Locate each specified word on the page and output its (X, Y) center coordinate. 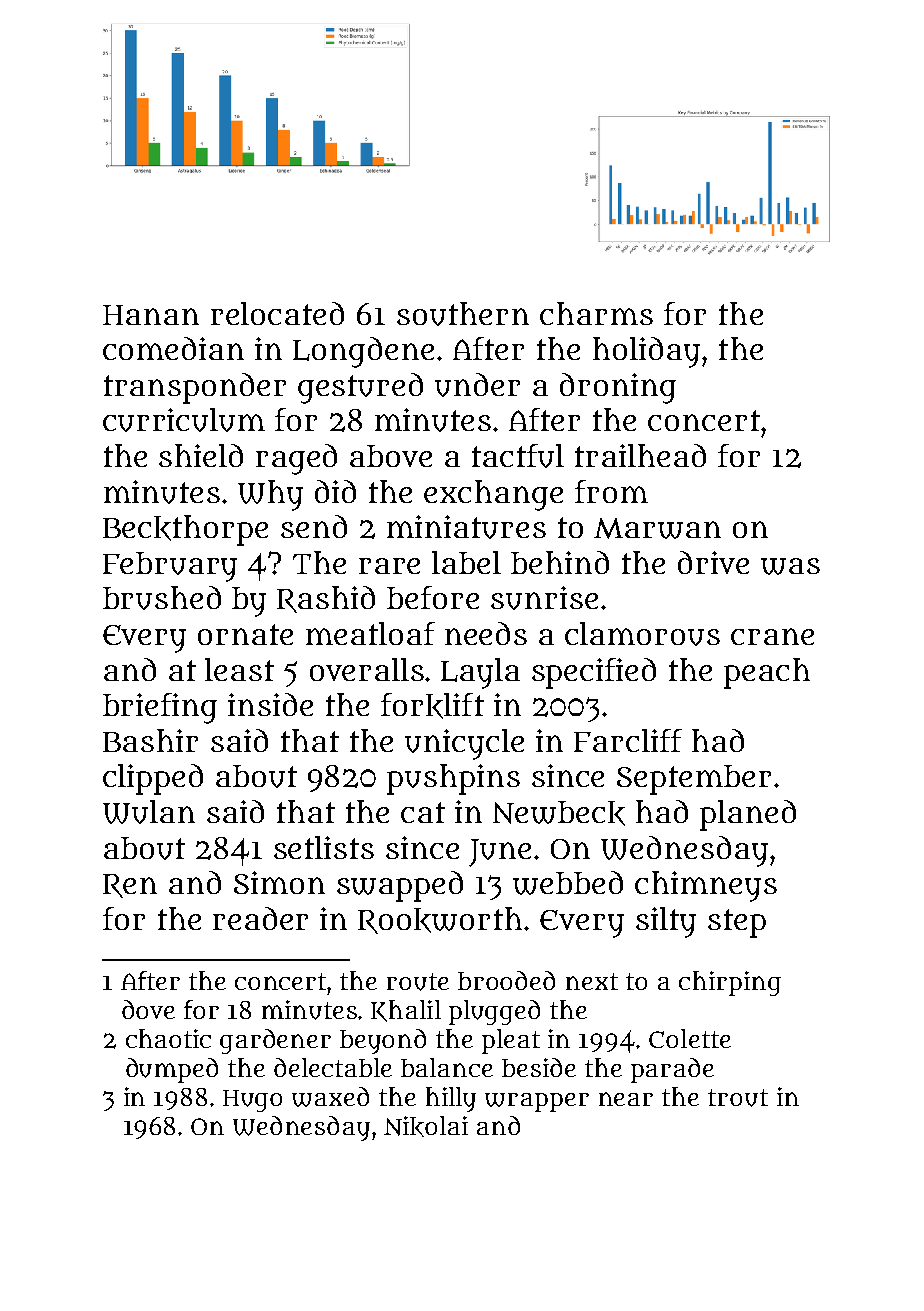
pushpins (453, 779)
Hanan (151, 315)
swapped (400, 886)
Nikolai (426, 1126)
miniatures (466, 527)
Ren (130, 886)
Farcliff (628, 740)
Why (270, 495)
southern (463, 314)
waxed (330, 1097)
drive (713, 562)
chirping (730, 983)
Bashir (150, 740)
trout (738, 1098)
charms (596, 313)
